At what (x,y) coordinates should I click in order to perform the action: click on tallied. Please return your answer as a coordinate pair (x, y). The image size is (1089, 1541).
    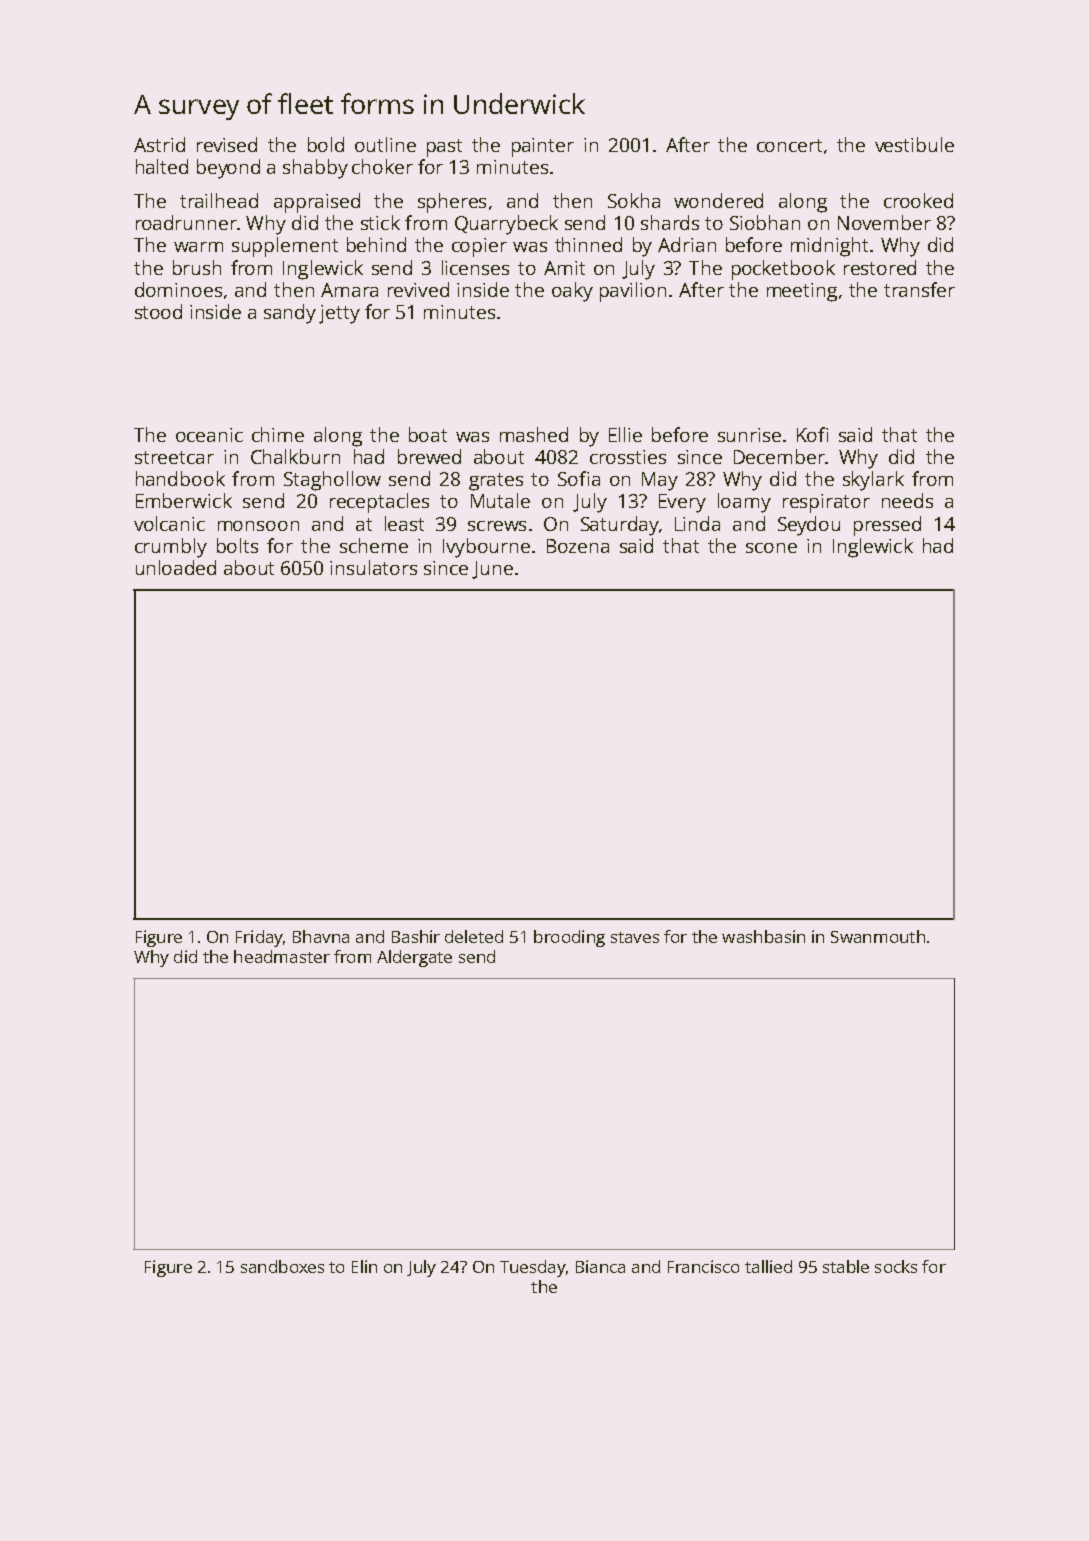
    Looking at the image, I should click on (768, 1266).
